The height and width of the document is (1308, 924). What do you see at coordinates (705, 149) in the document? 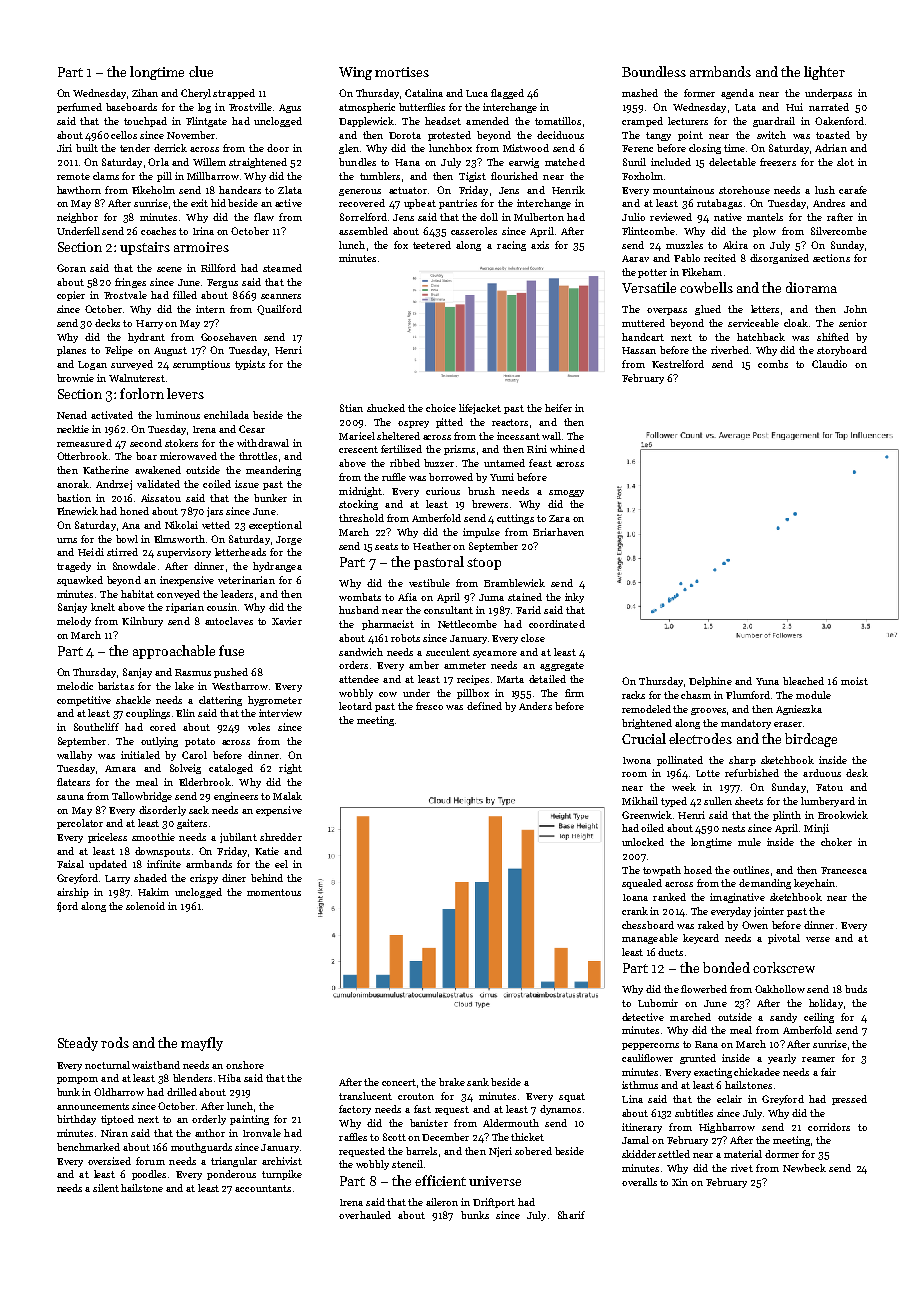
I see `closing` at bounding box center [705, 149].
